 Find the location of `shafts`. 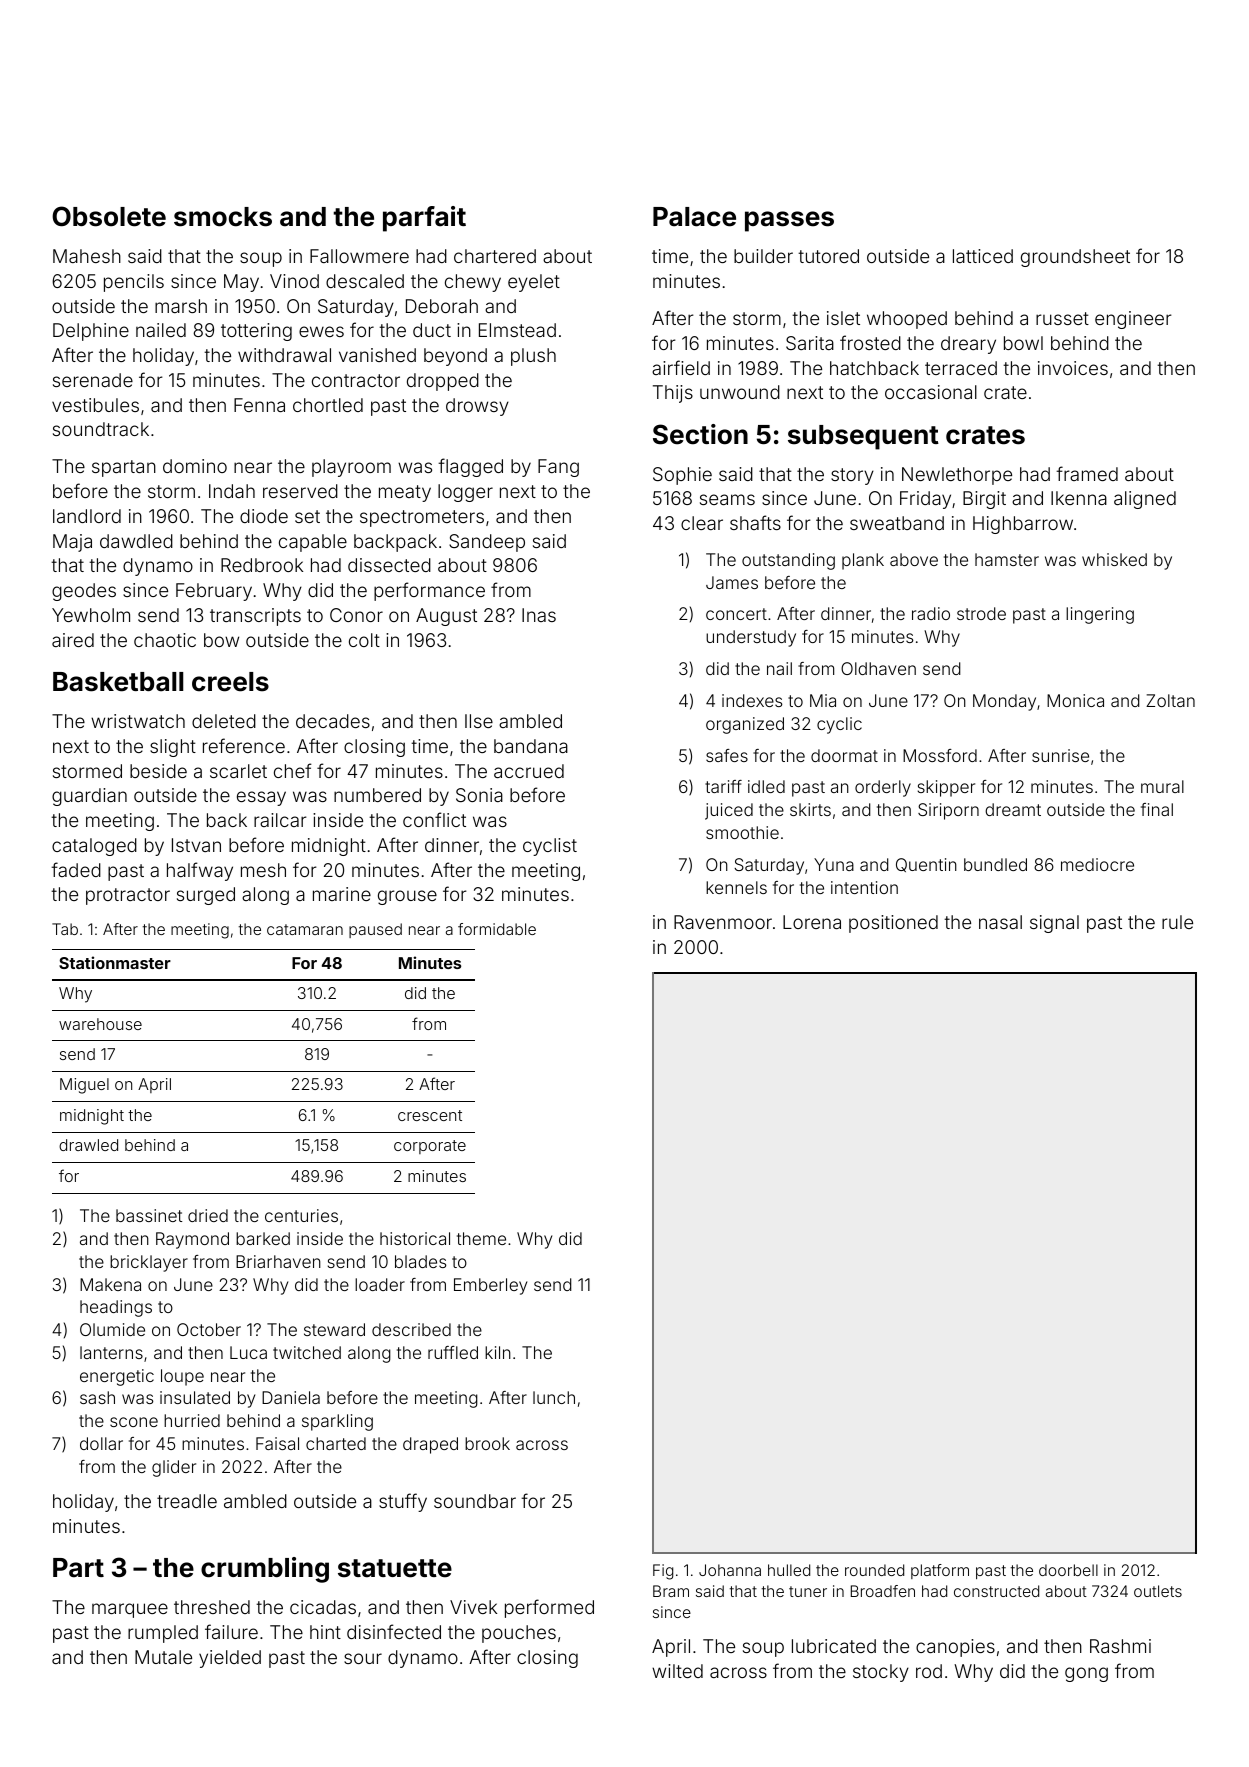

shafts is located at coordinates (755, 522).
